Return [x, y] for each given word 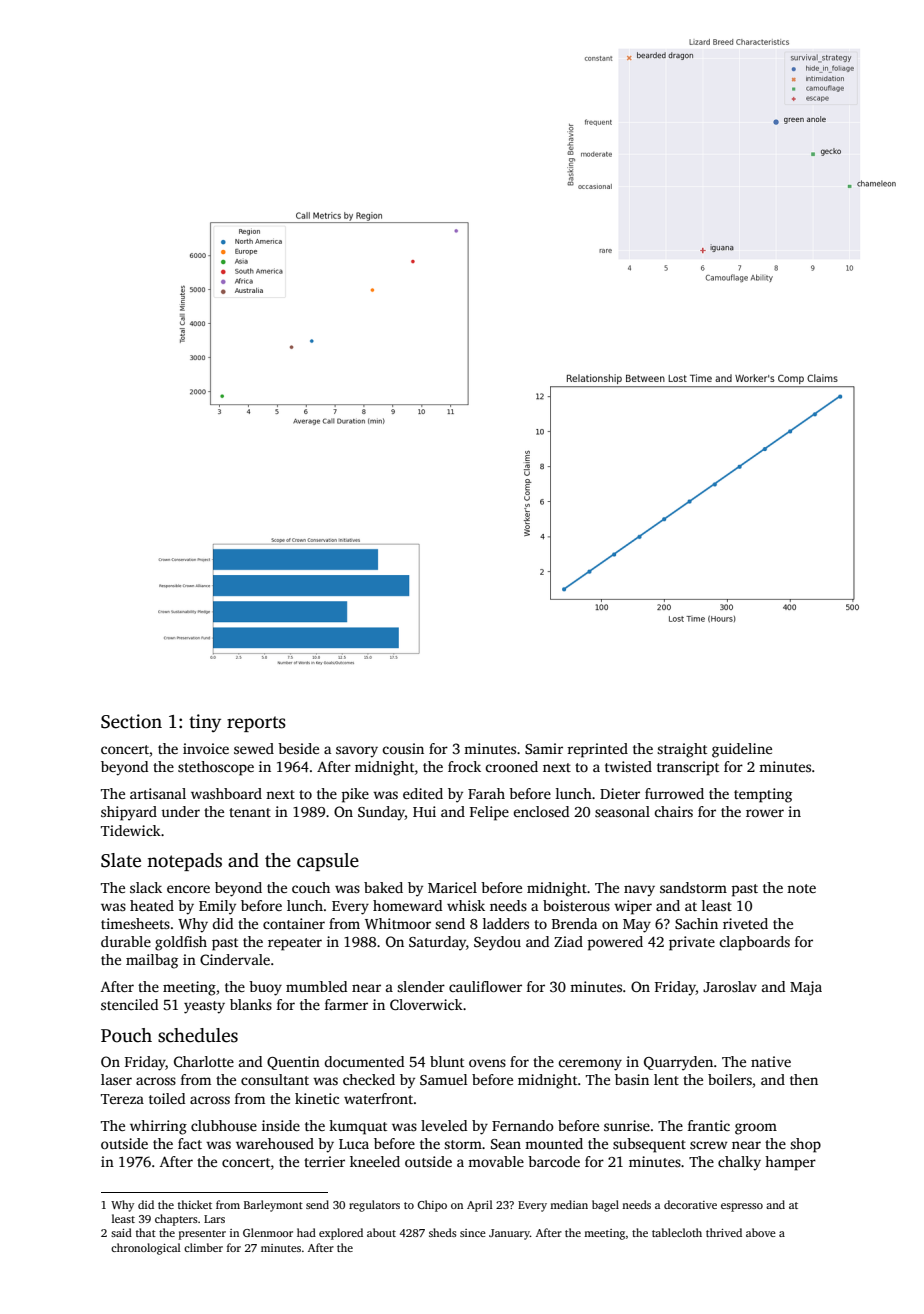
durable [126, 941]
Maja [806, 988]
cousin [403, 748]
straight [682, 750]
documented [364, 1061]
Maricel [452, 887]
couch [311, 887]
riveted [745, 923]
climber [203, 1247]
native [771, 1061]
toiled [167, 1098]
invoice [206, 748]
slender [421, 986]
